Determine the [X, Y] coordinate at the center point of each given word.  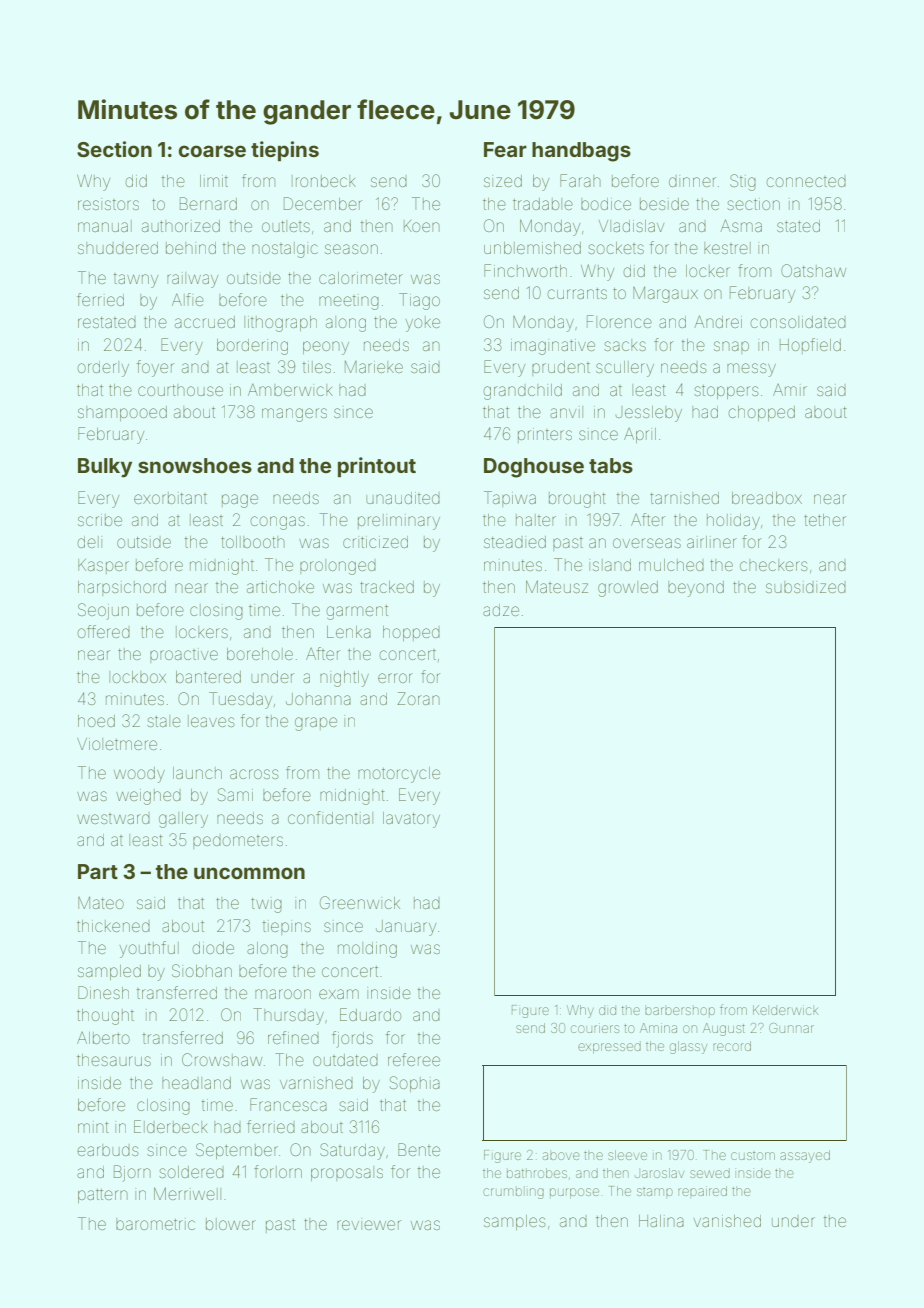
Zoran [418, 698]
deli [90, 542]
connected [806, 182]
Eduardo [370, 1014]
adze [501, 610]
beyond [696, 589]
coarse [212, 151]
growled [628, 589]
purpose [574, 1193]
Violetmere [117, 744]
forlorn [278, 1171]
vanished [727, 1221]
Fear [505, 149]
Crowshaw [222, 1059]
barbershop [680, 1011]
